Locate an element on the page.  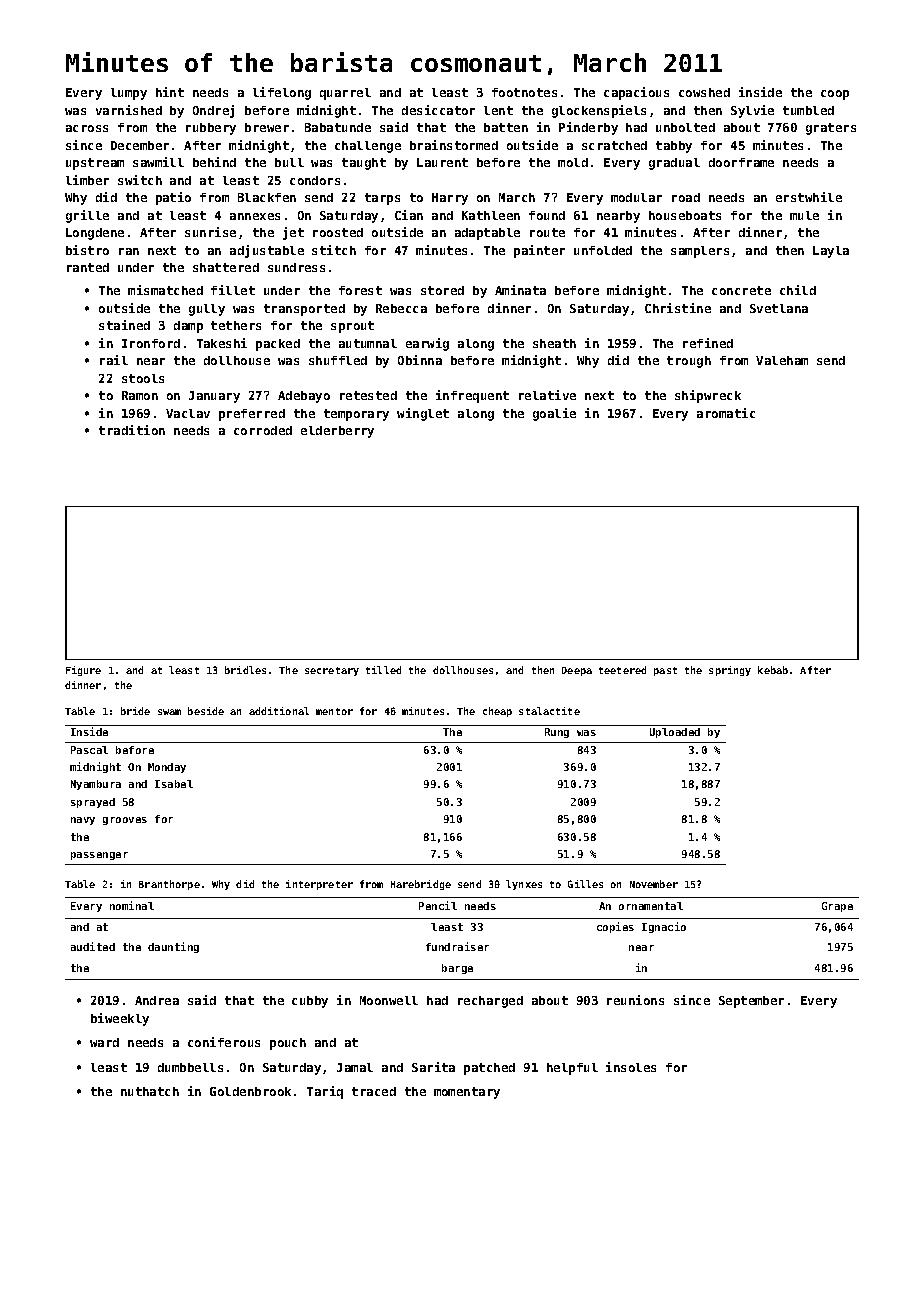
sheath is located at coordinates (554, 343).
